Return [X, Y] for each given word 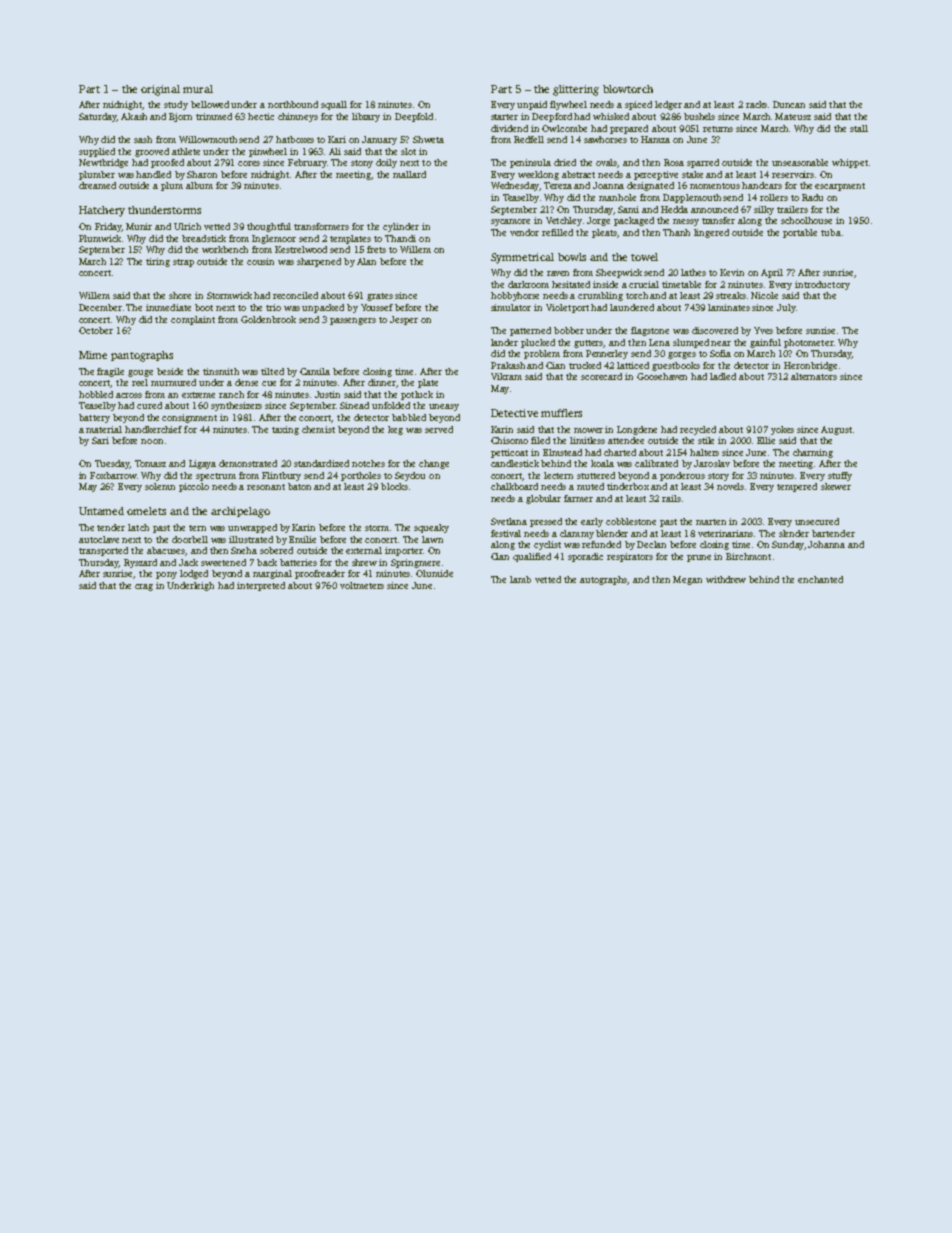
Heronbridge [810, 366]
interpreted [261, 586]
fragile [110, 372]
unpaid [532, 105]
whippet [850, 163]
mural [198, 89]
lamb [520, 579]
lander [504, 342]
